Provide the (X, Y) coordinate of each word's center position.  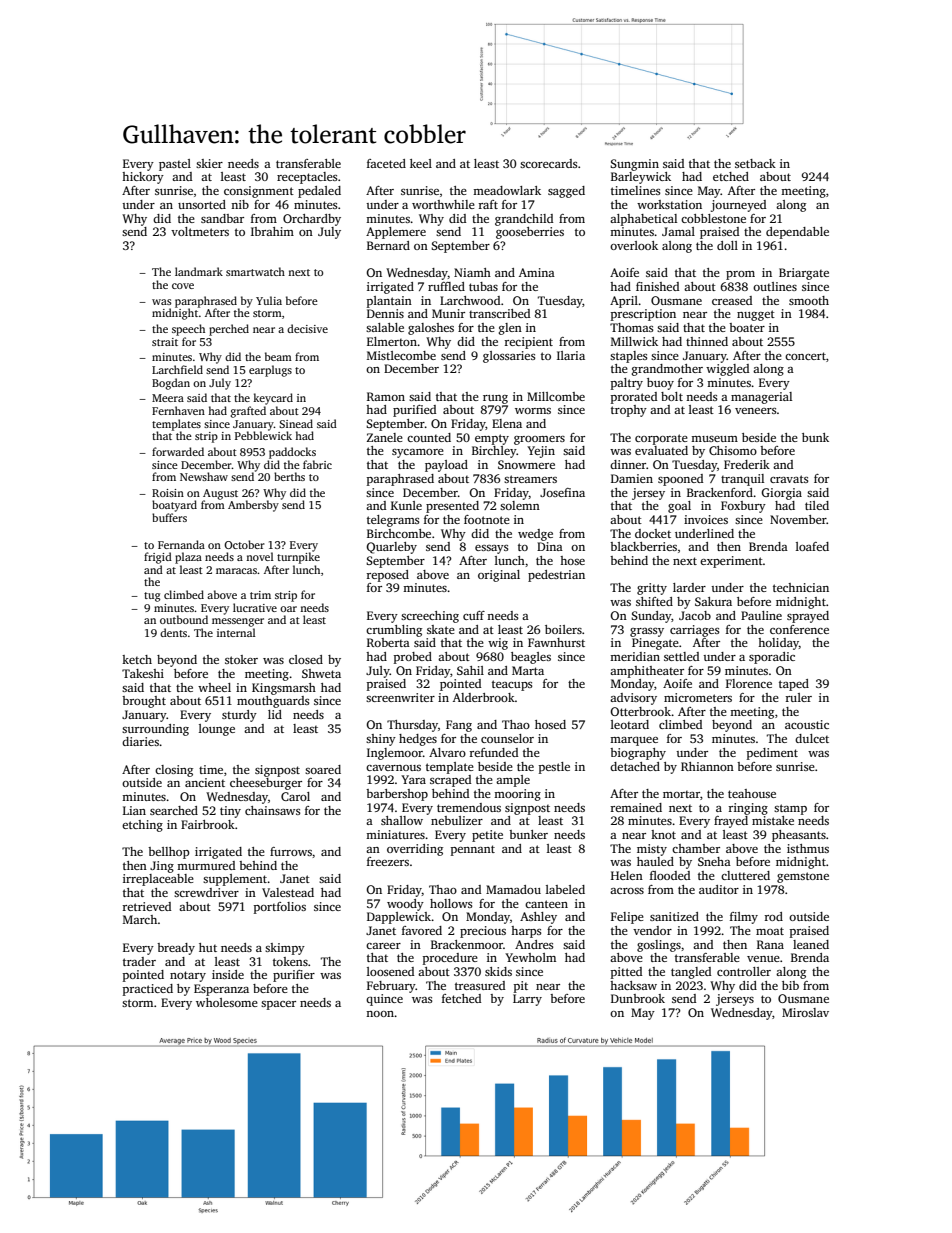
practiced (148, 990)
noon (380, 1014)
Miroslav (805, 1012)
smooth (809, 300)
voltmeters (200, 231)
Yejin (541, 452)
